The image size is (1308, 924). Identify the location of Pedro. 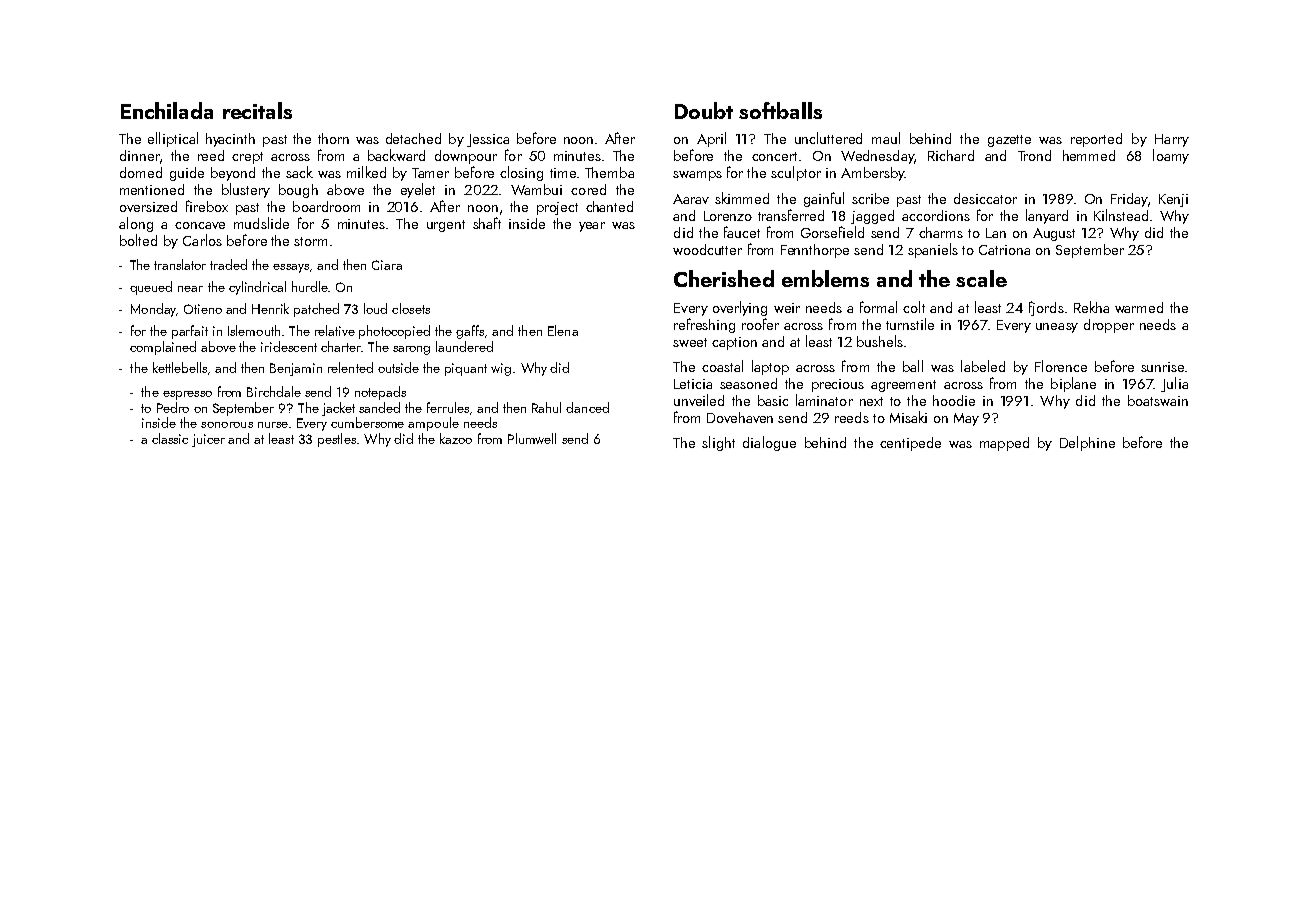
(173, 407).
